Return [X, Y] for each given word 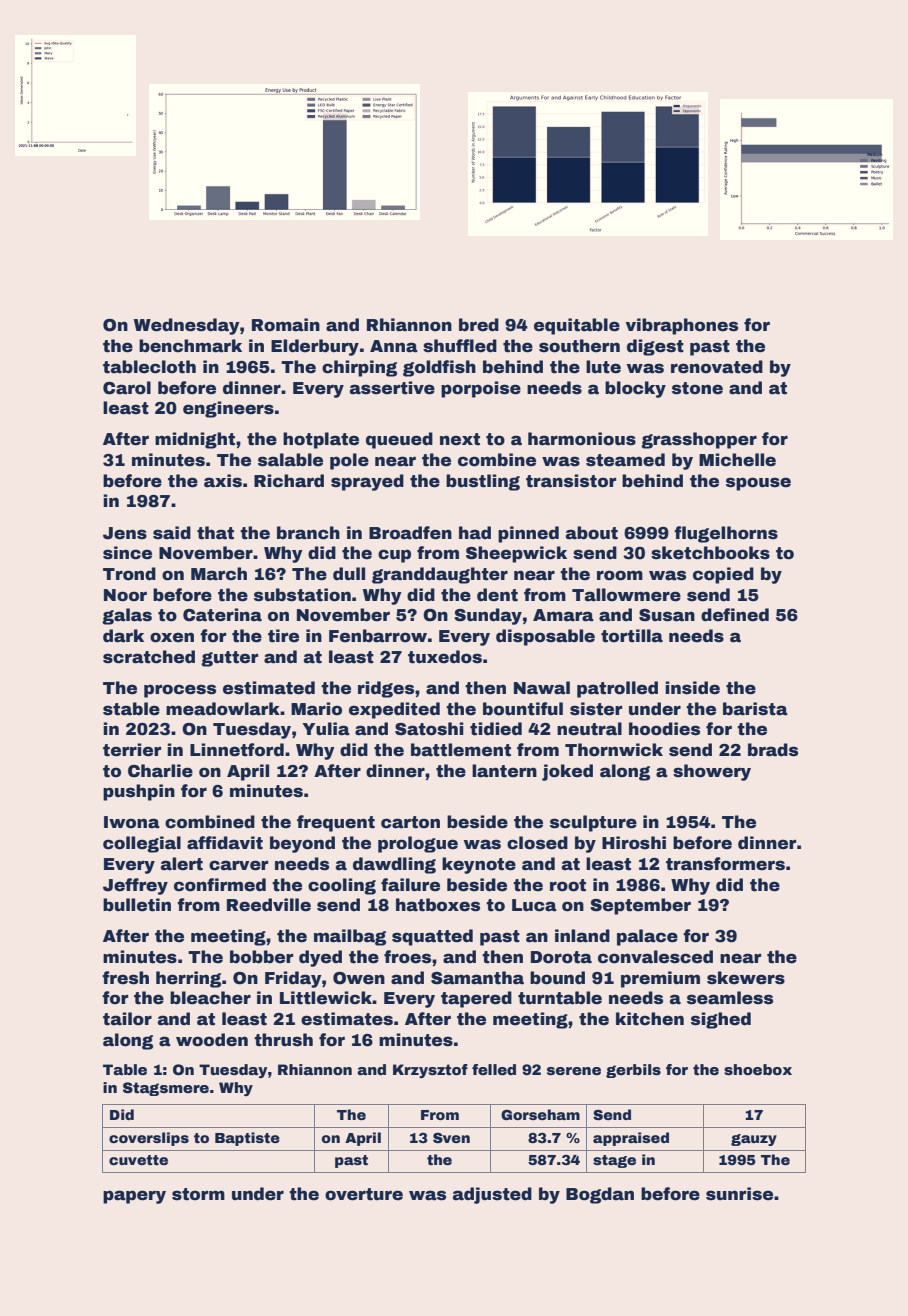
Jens [125, 533]
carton [410, 822]
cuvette [138, 1160]
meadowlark [223, 709]
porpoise [481, 389]
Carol [127, 388]
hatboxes [438, 905]
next [460, 439]
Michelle [737, 460]
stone [697, 388]
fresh [125, 978]
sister [596, 709]
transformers [725, 864]
